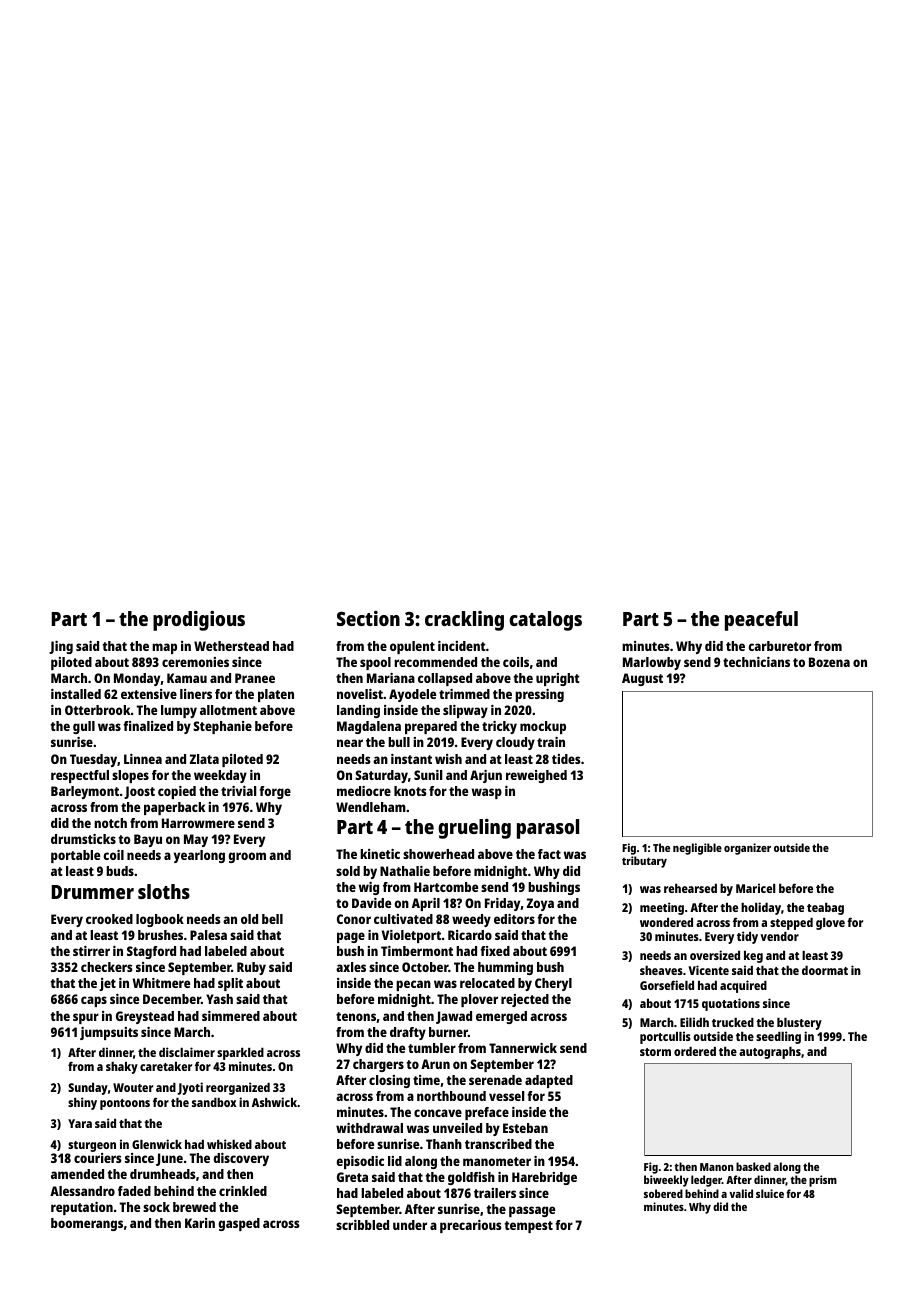  What do you see at coordinates (829, 662) in the page?
I see `Bozena` at bounding box center [829, 662].
